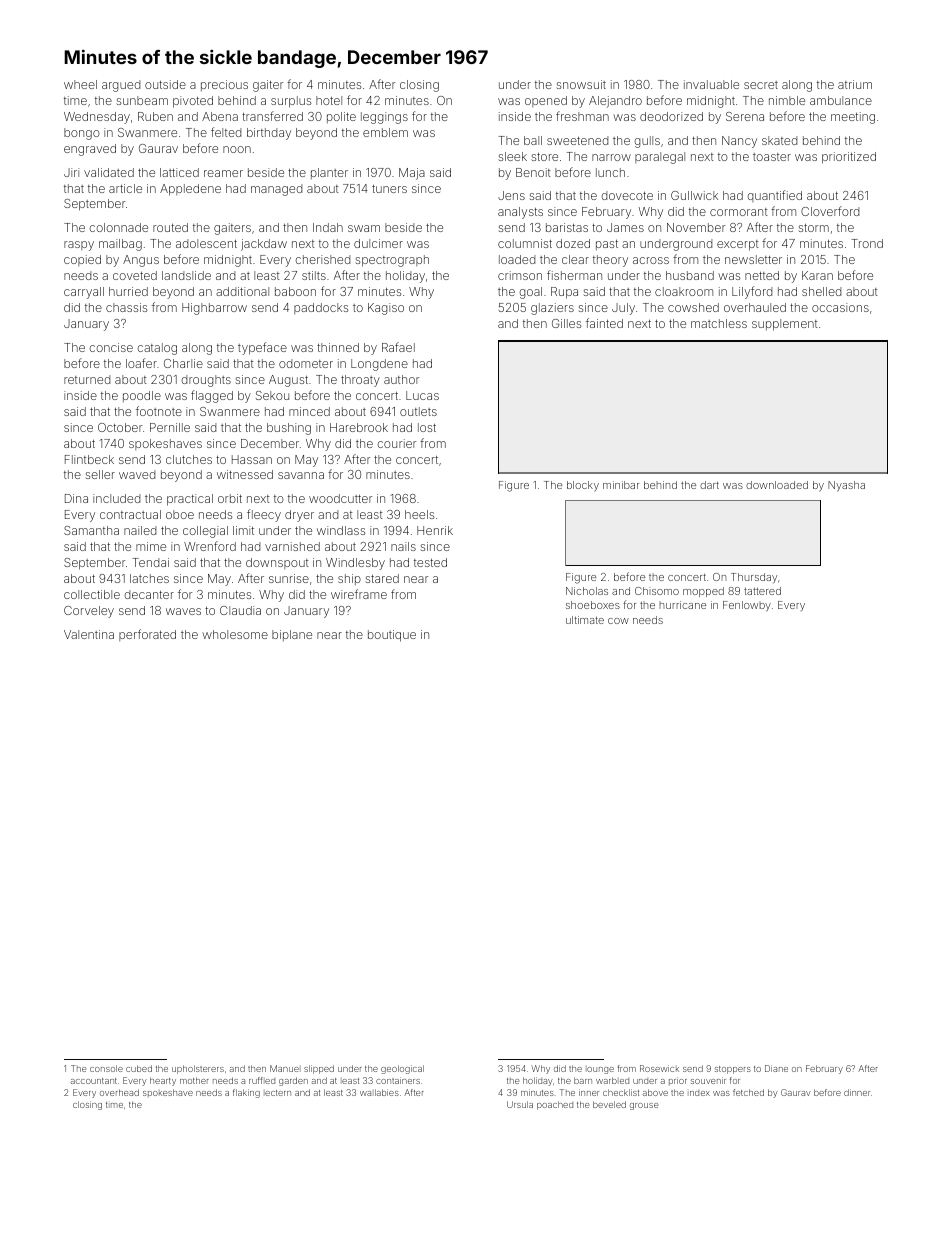 Image resolution: width=952 pixels, height=1233 pixels. What do you see at coordinates (747, 606) in the screenshot?
I see `Fenlowby` at bounding box center [747, 606].
